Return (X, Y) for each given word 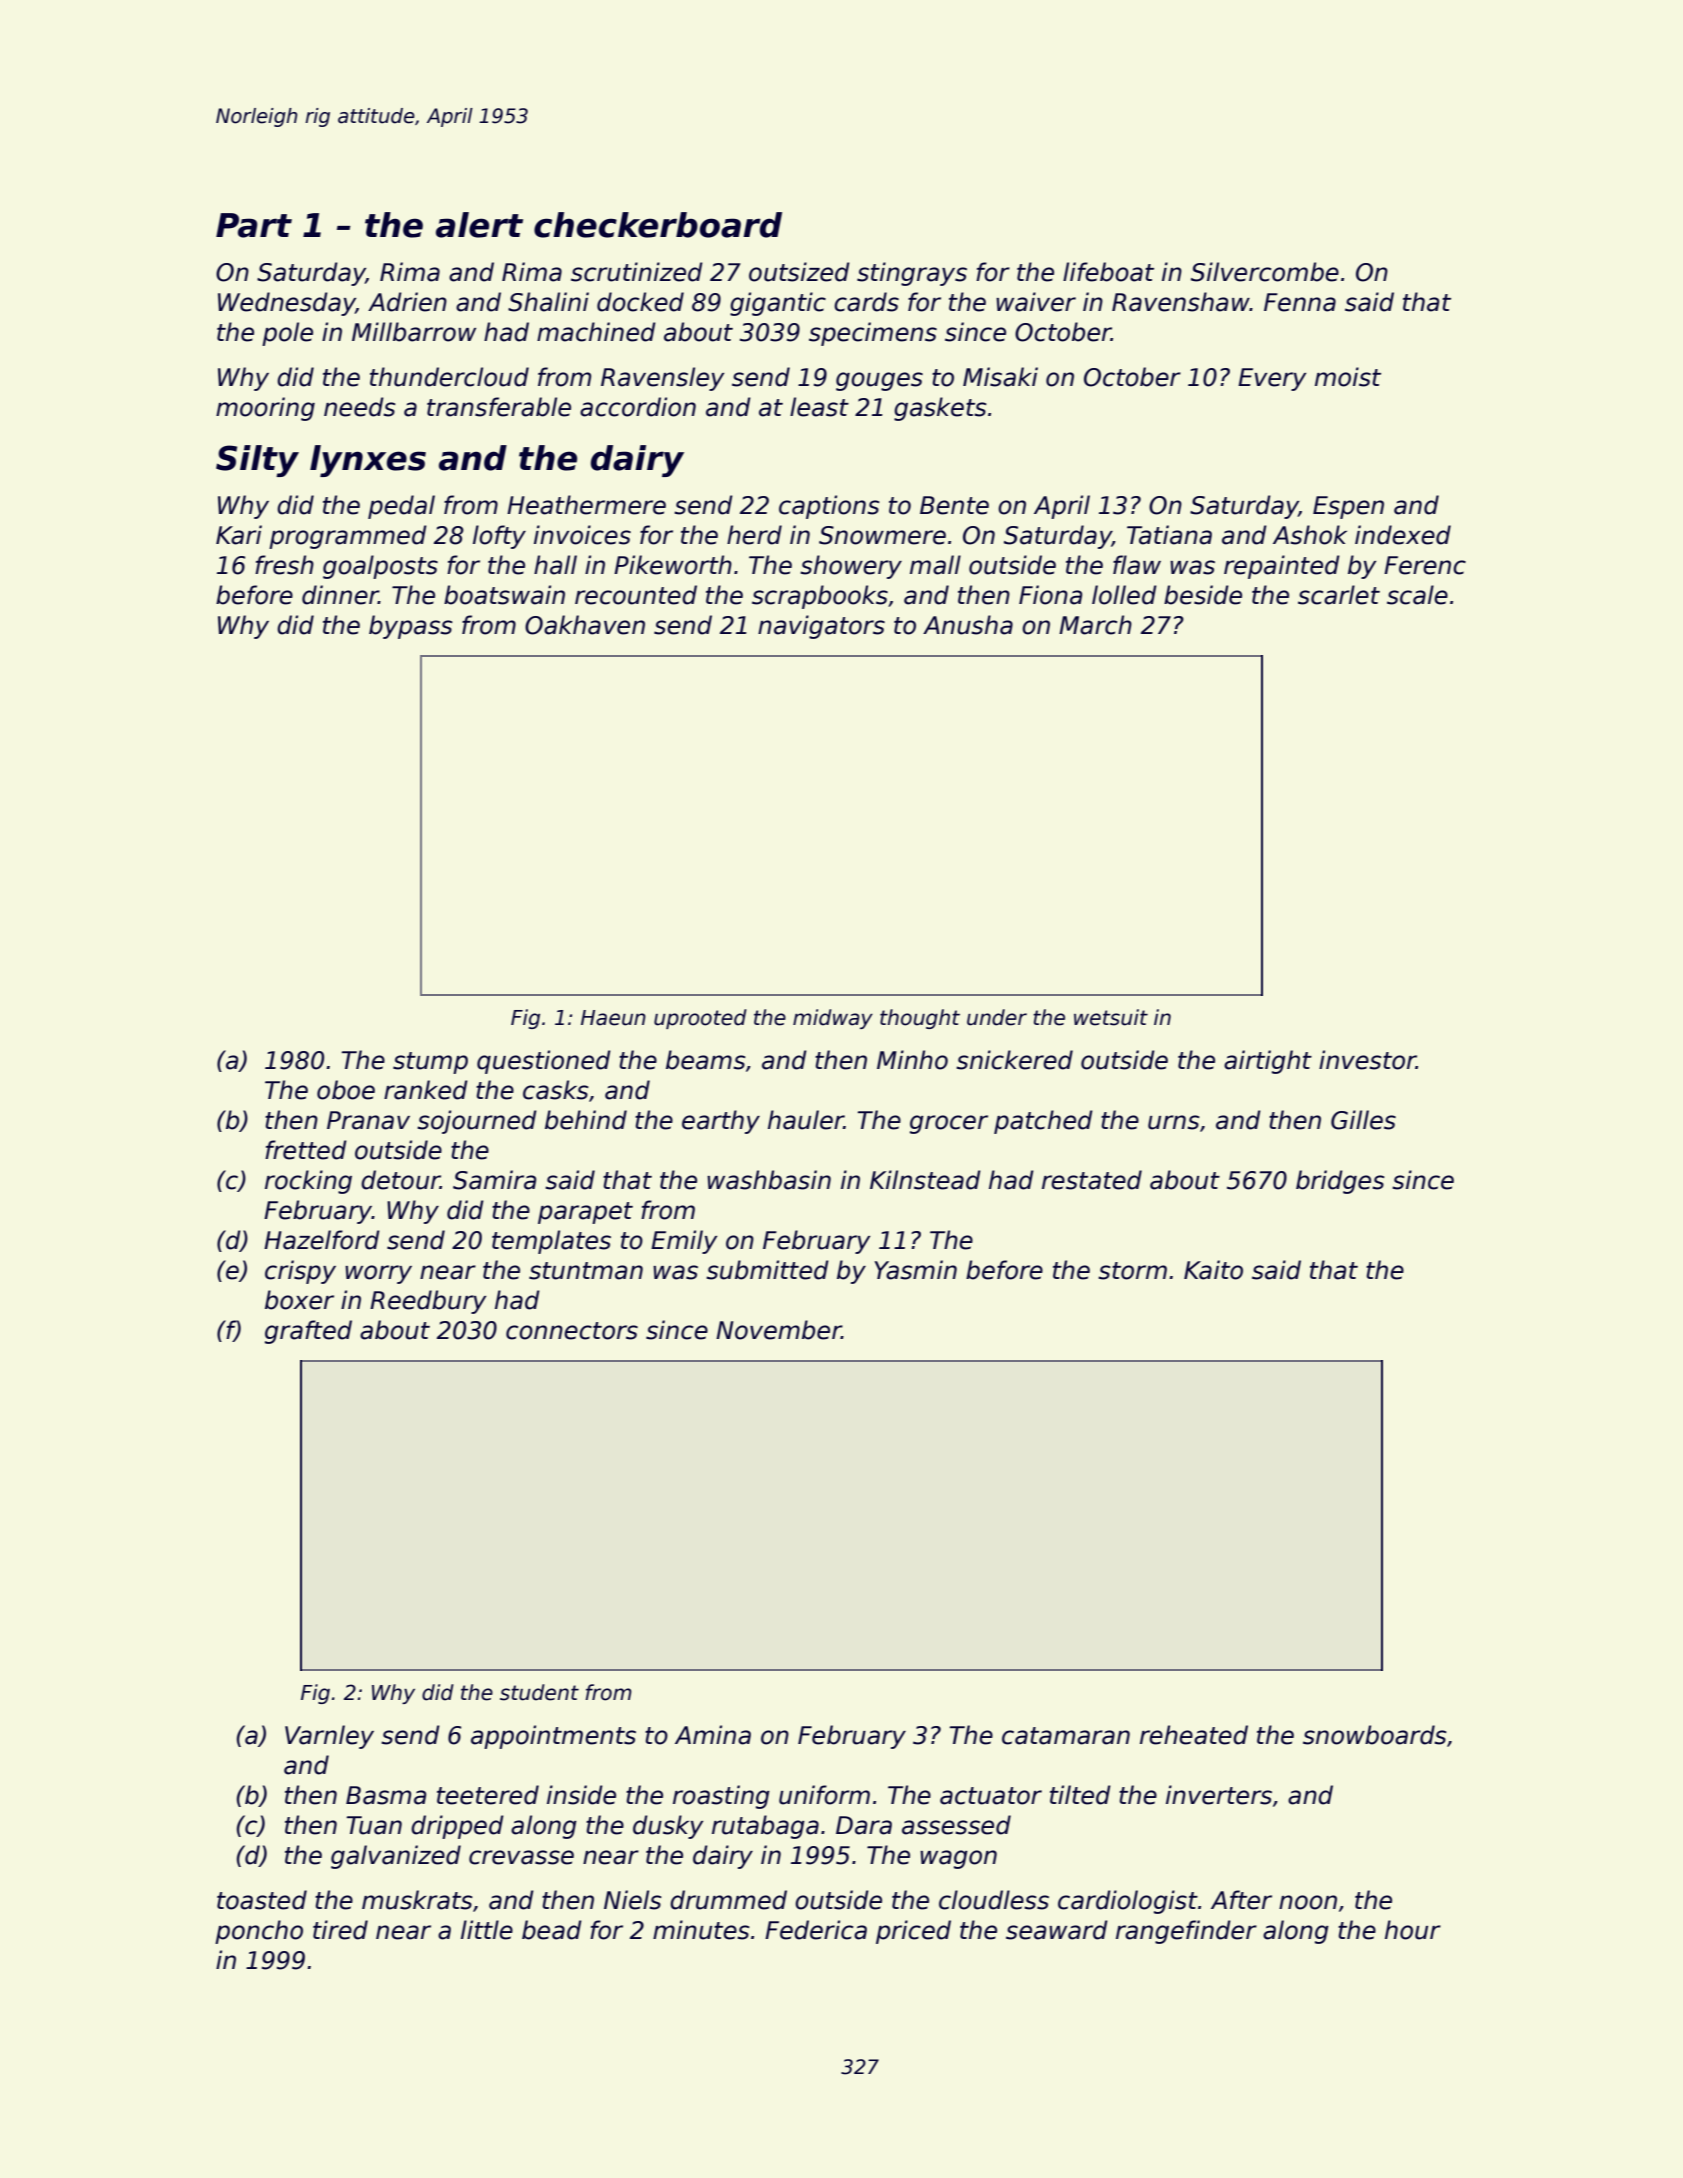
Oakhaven (585, 625)
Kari (239, 535)
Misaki (1000, 377)
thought (920, 1019)
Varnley (329, 1737)
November (779, 1330)
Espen (1348, 507)
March (1095, 625)
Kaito (1213, 1270)
